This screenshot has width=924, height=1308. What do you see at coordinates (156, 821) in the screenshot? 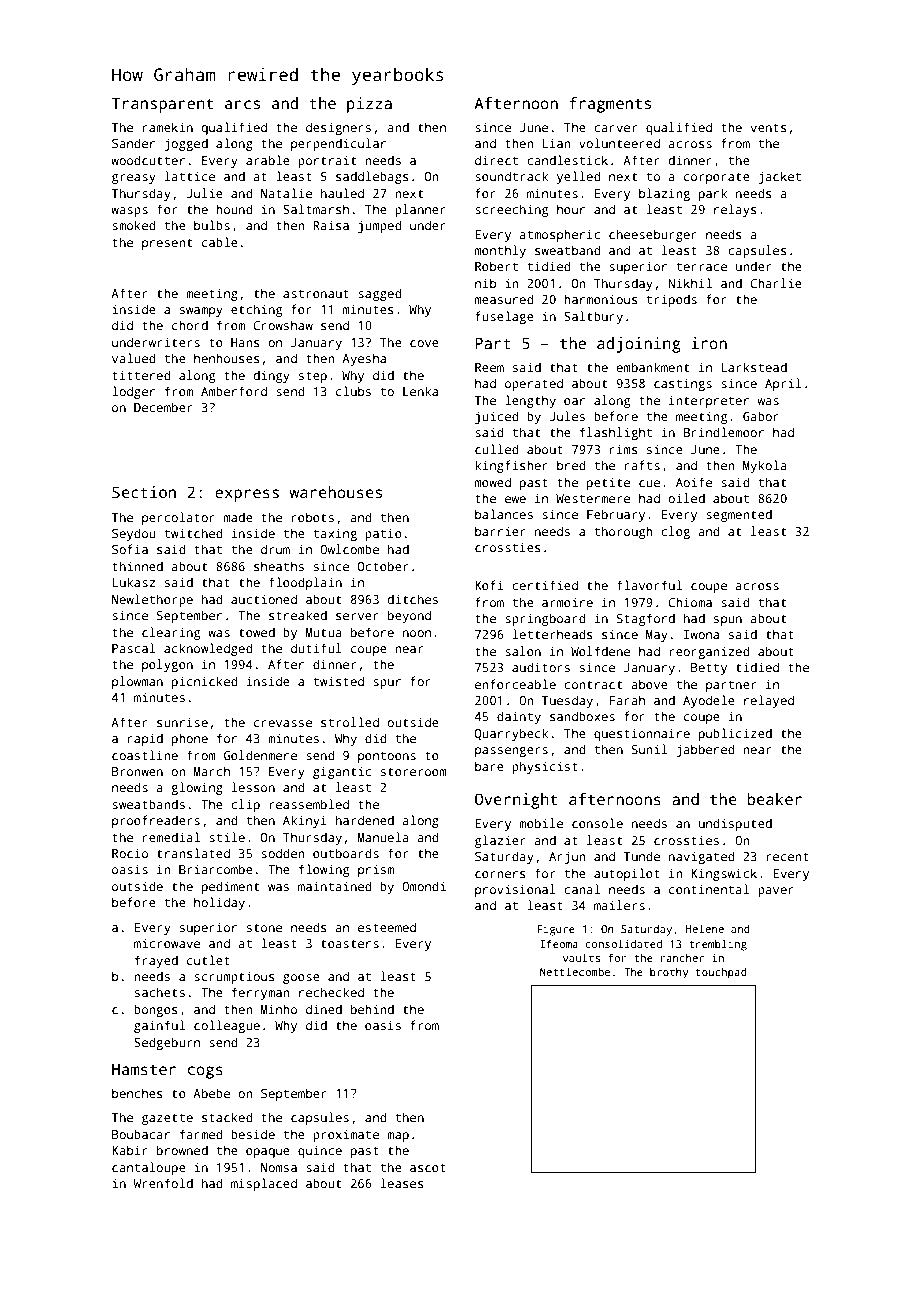
I see `proofreaders` at bounding box center [156, 821].
